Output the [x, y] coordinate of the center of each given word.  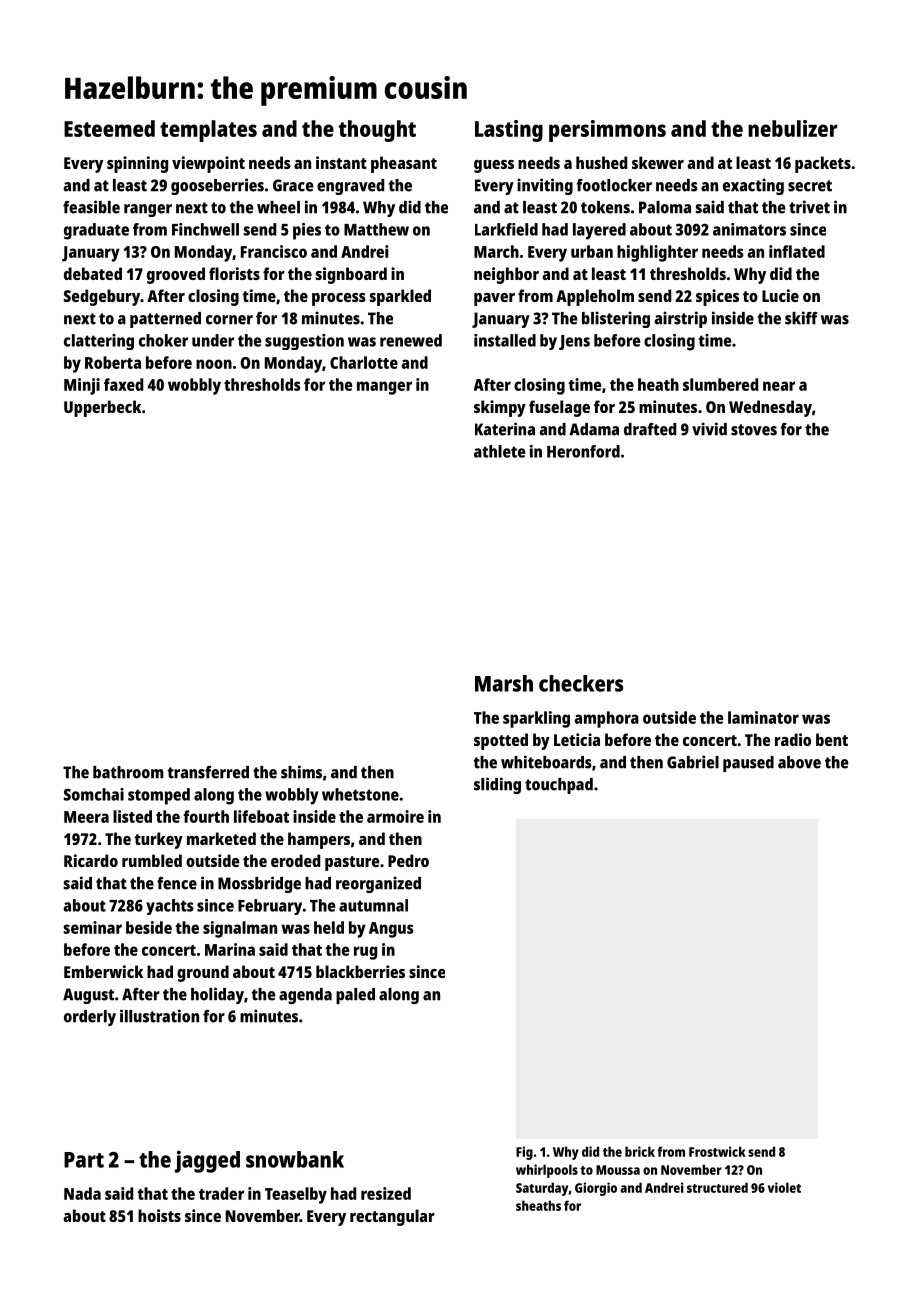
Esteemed [109, 128]
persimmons [607, 131]
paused [748, 764]
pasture [352, 863]
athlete [499, 451]
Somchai [94, 794]
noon [214, 364]
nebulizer [792, 128]
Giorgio [596, 1189]
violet [784, 1187]
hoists [159, 1215]
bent [832, 739]
